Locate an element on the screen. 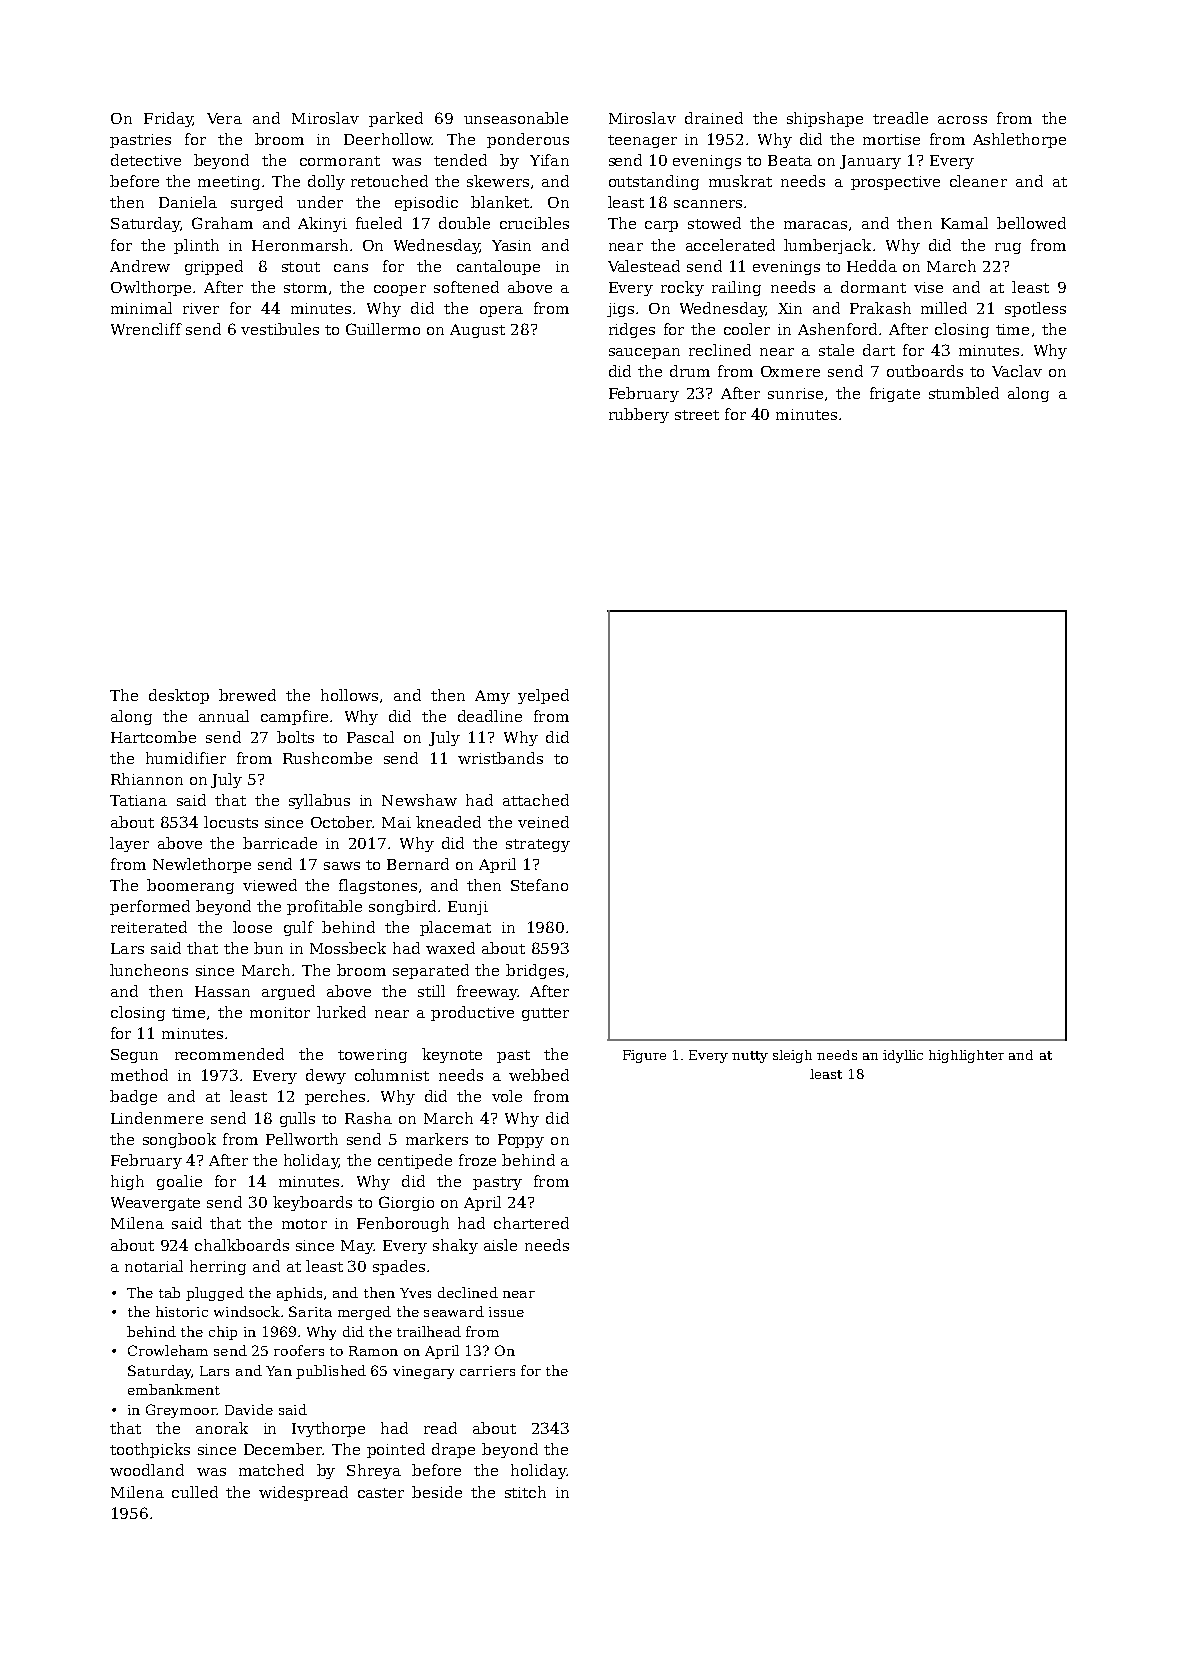 Image resolution: width=1177 pixels, height=1665 pixels. stowed is located at coordinates (714, 223).
